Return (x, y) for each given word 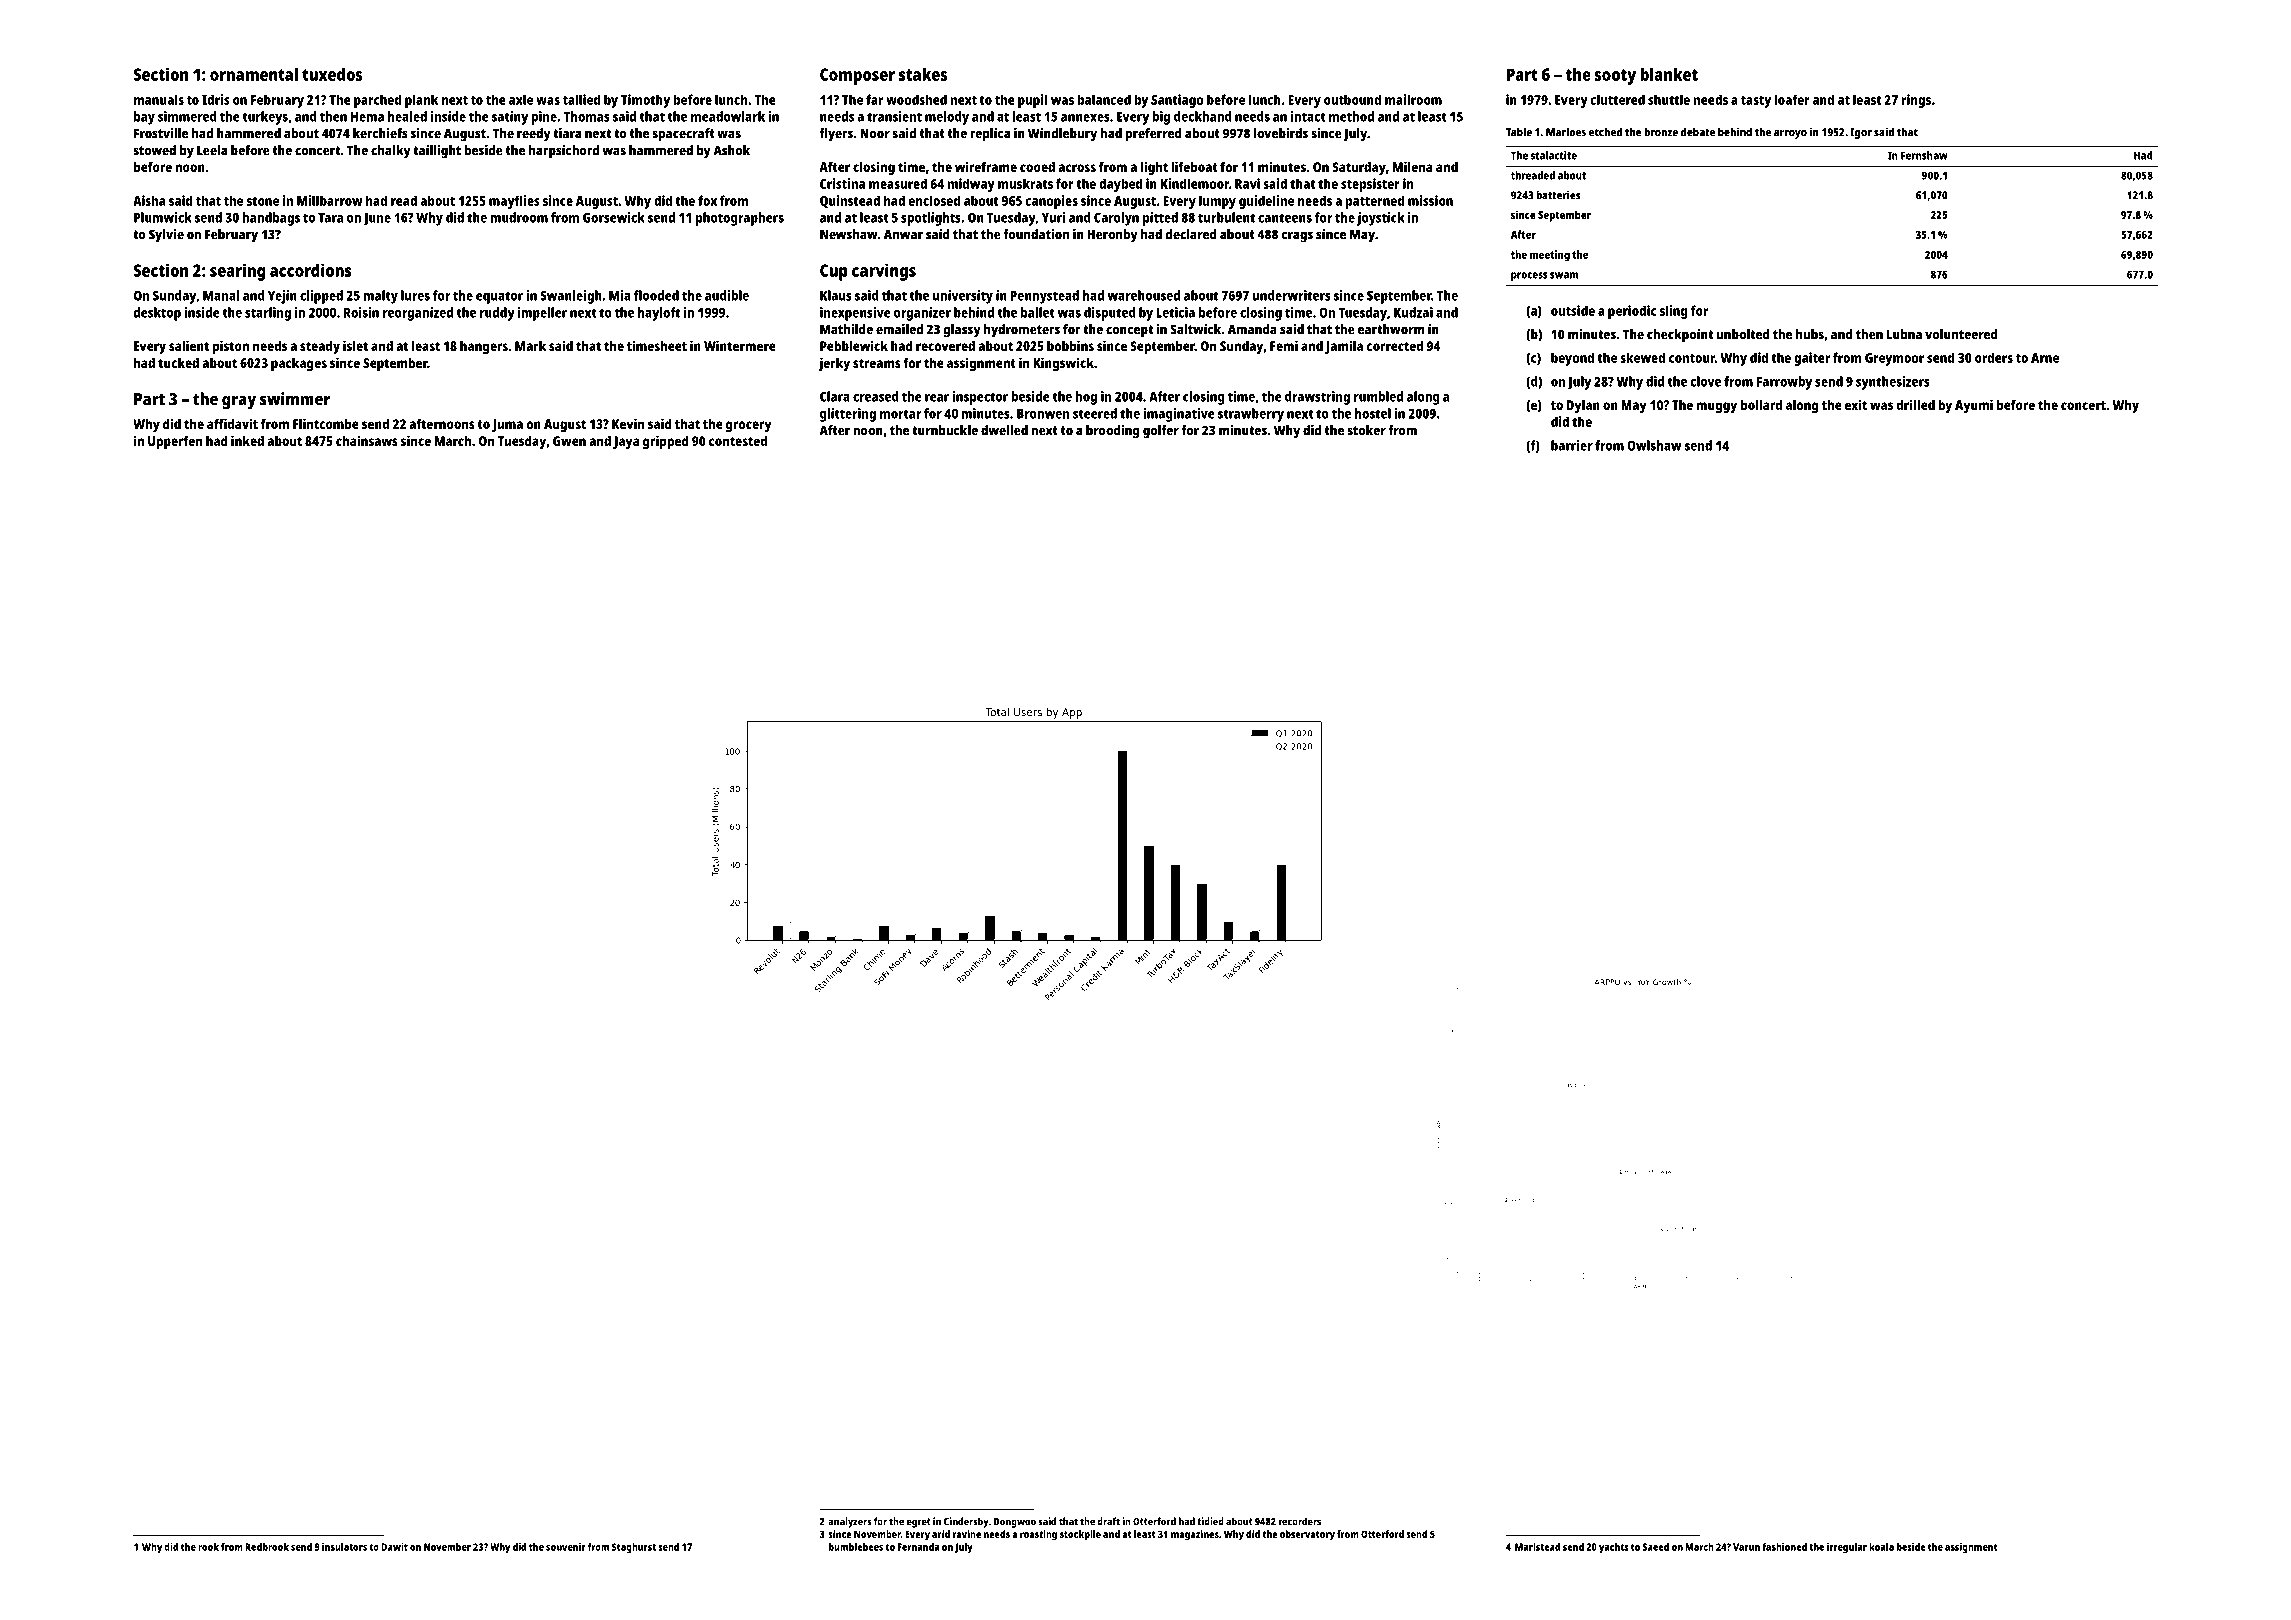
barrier (1572, 445)
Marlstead (1537, 1547)
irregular (1847, 1548)
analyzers (850, 1522)
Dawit (394, 1547)
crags (1297, 237)
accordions (311, 270)
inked (247, 440)
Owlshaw (1654, 445)
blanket (1669, 74)
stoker (1366, 430)
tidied (1210, 1521)
